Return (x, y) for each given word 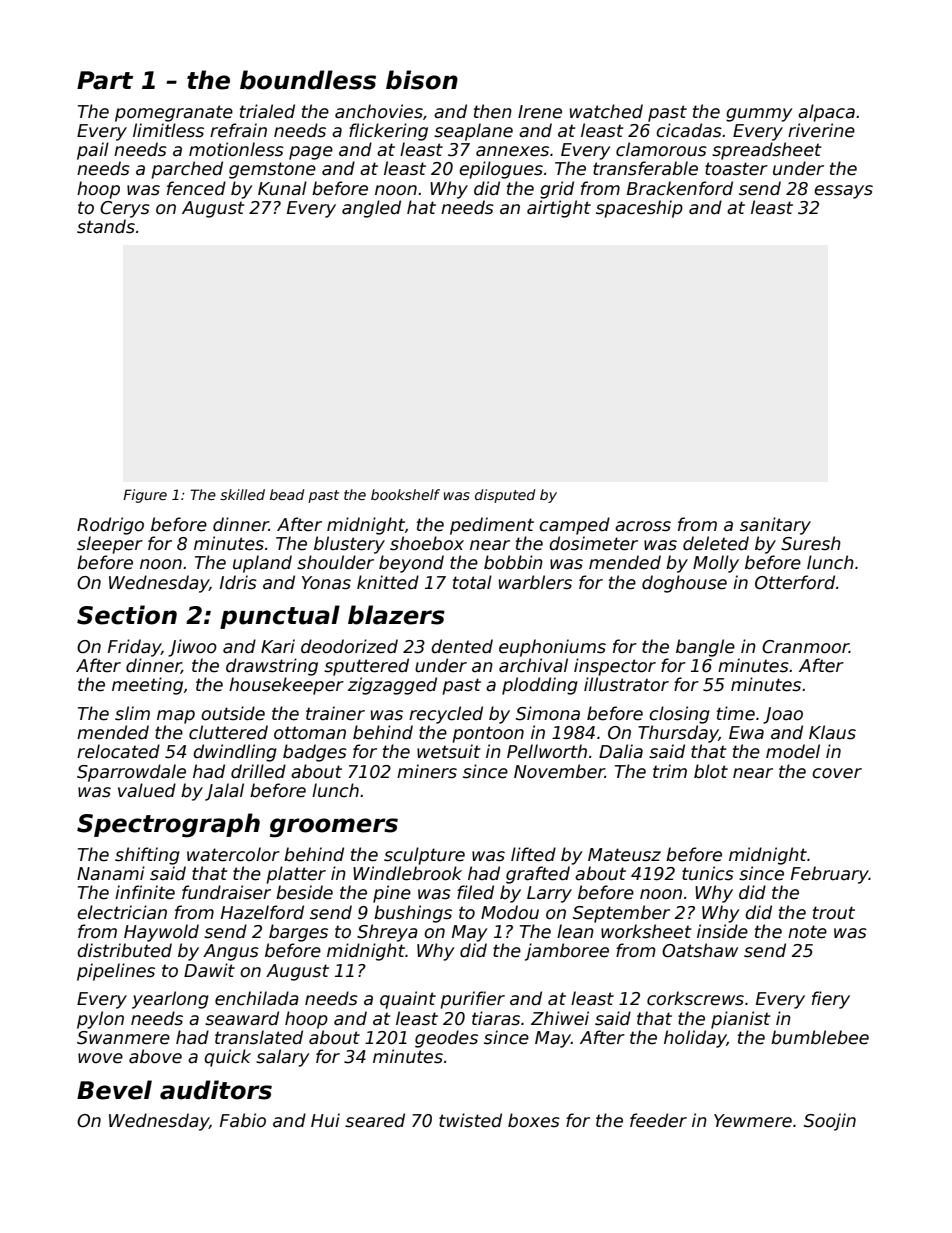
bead (287, 494)
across (643, 526)
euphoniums (552, 648)
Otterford (795, 582)
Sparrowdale (131, 773)
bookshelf (405, 494)
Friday (134, 648)
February (830, 875)
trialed (267, 111)
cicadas (689, 130)
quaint (408, 1000)
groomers (334, 828)
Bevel (114, 1090)
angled (371, 209)
